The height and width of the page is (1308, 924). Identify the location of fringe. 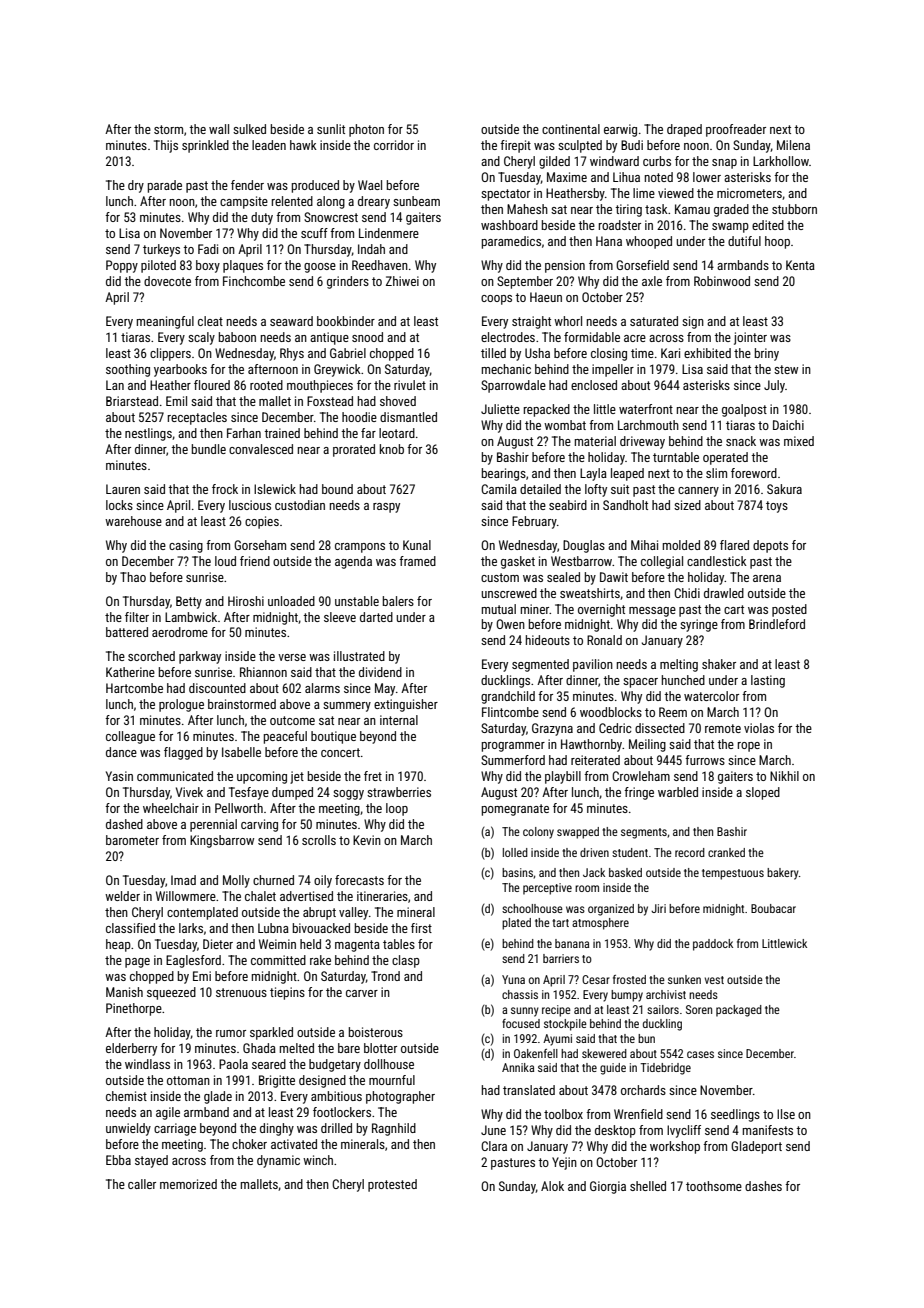
(639, 793).
